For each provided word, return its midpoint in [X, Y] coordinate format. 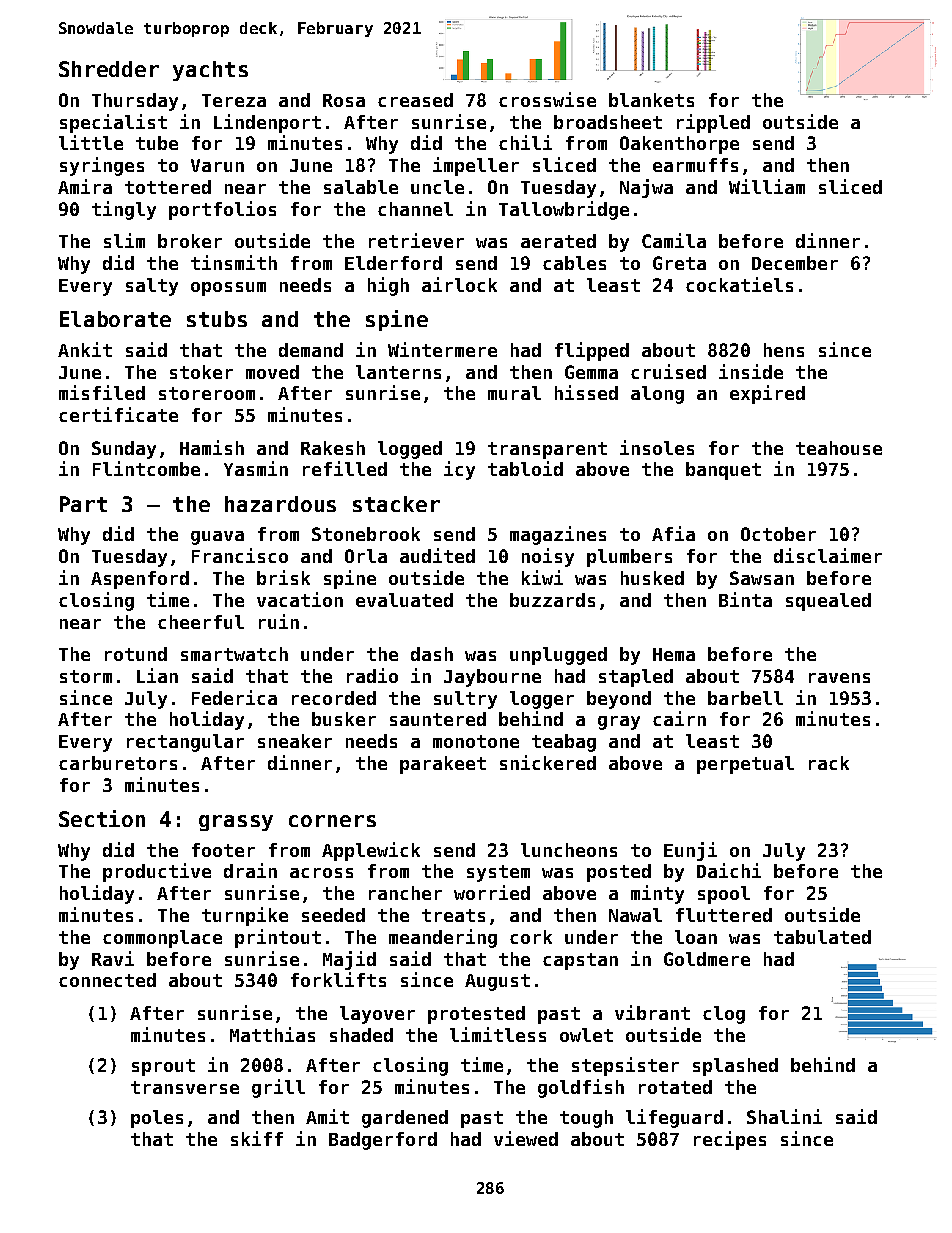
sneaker [295, 741]
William [767, 186]
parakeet [443, 765]
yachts [210, 71]
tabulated [822, 937]
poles [157, 1119]
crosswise [547, 99]
